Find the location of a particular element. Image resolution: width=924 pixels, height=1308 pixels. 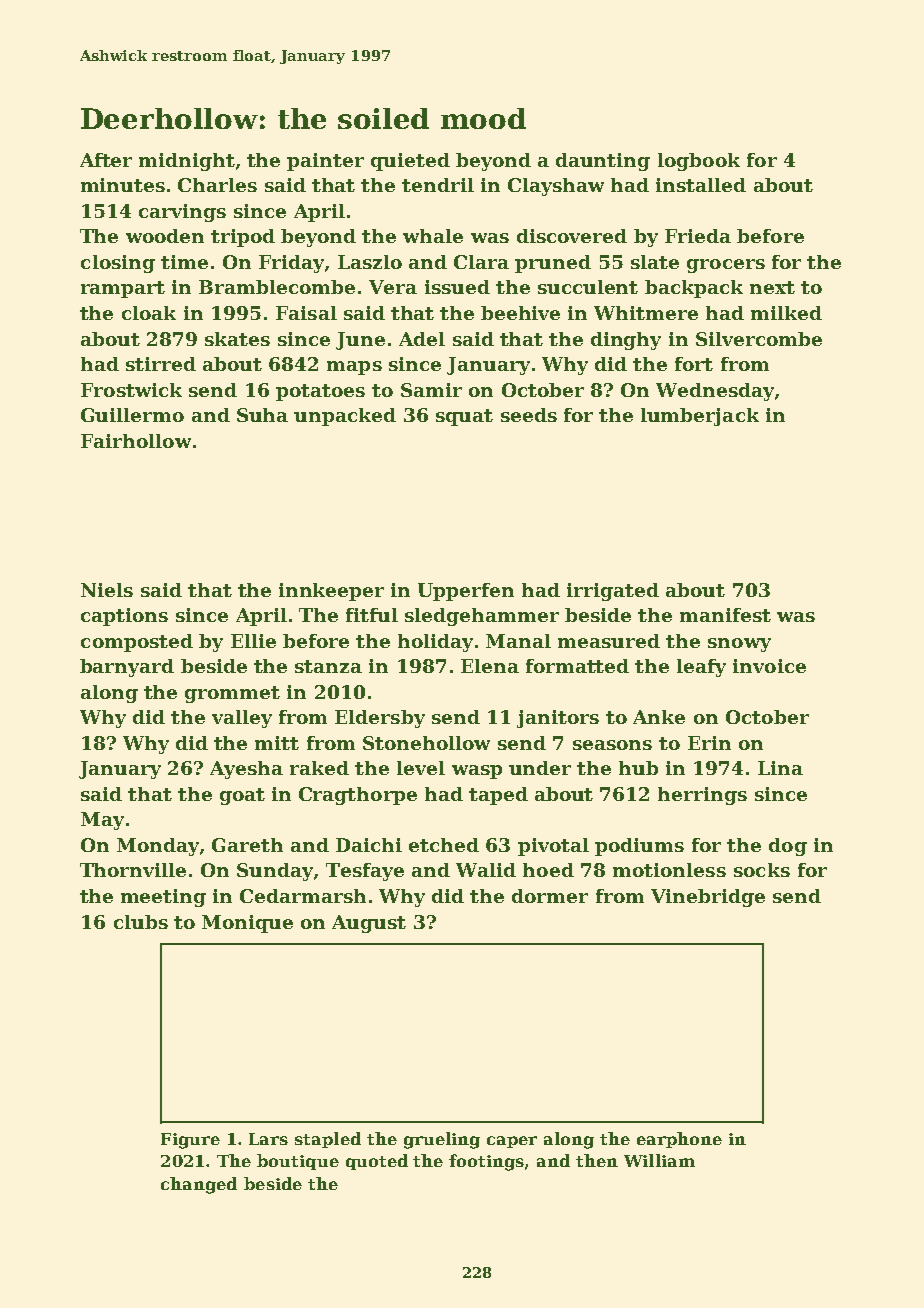

taped is located at coordinates (498, 796).
